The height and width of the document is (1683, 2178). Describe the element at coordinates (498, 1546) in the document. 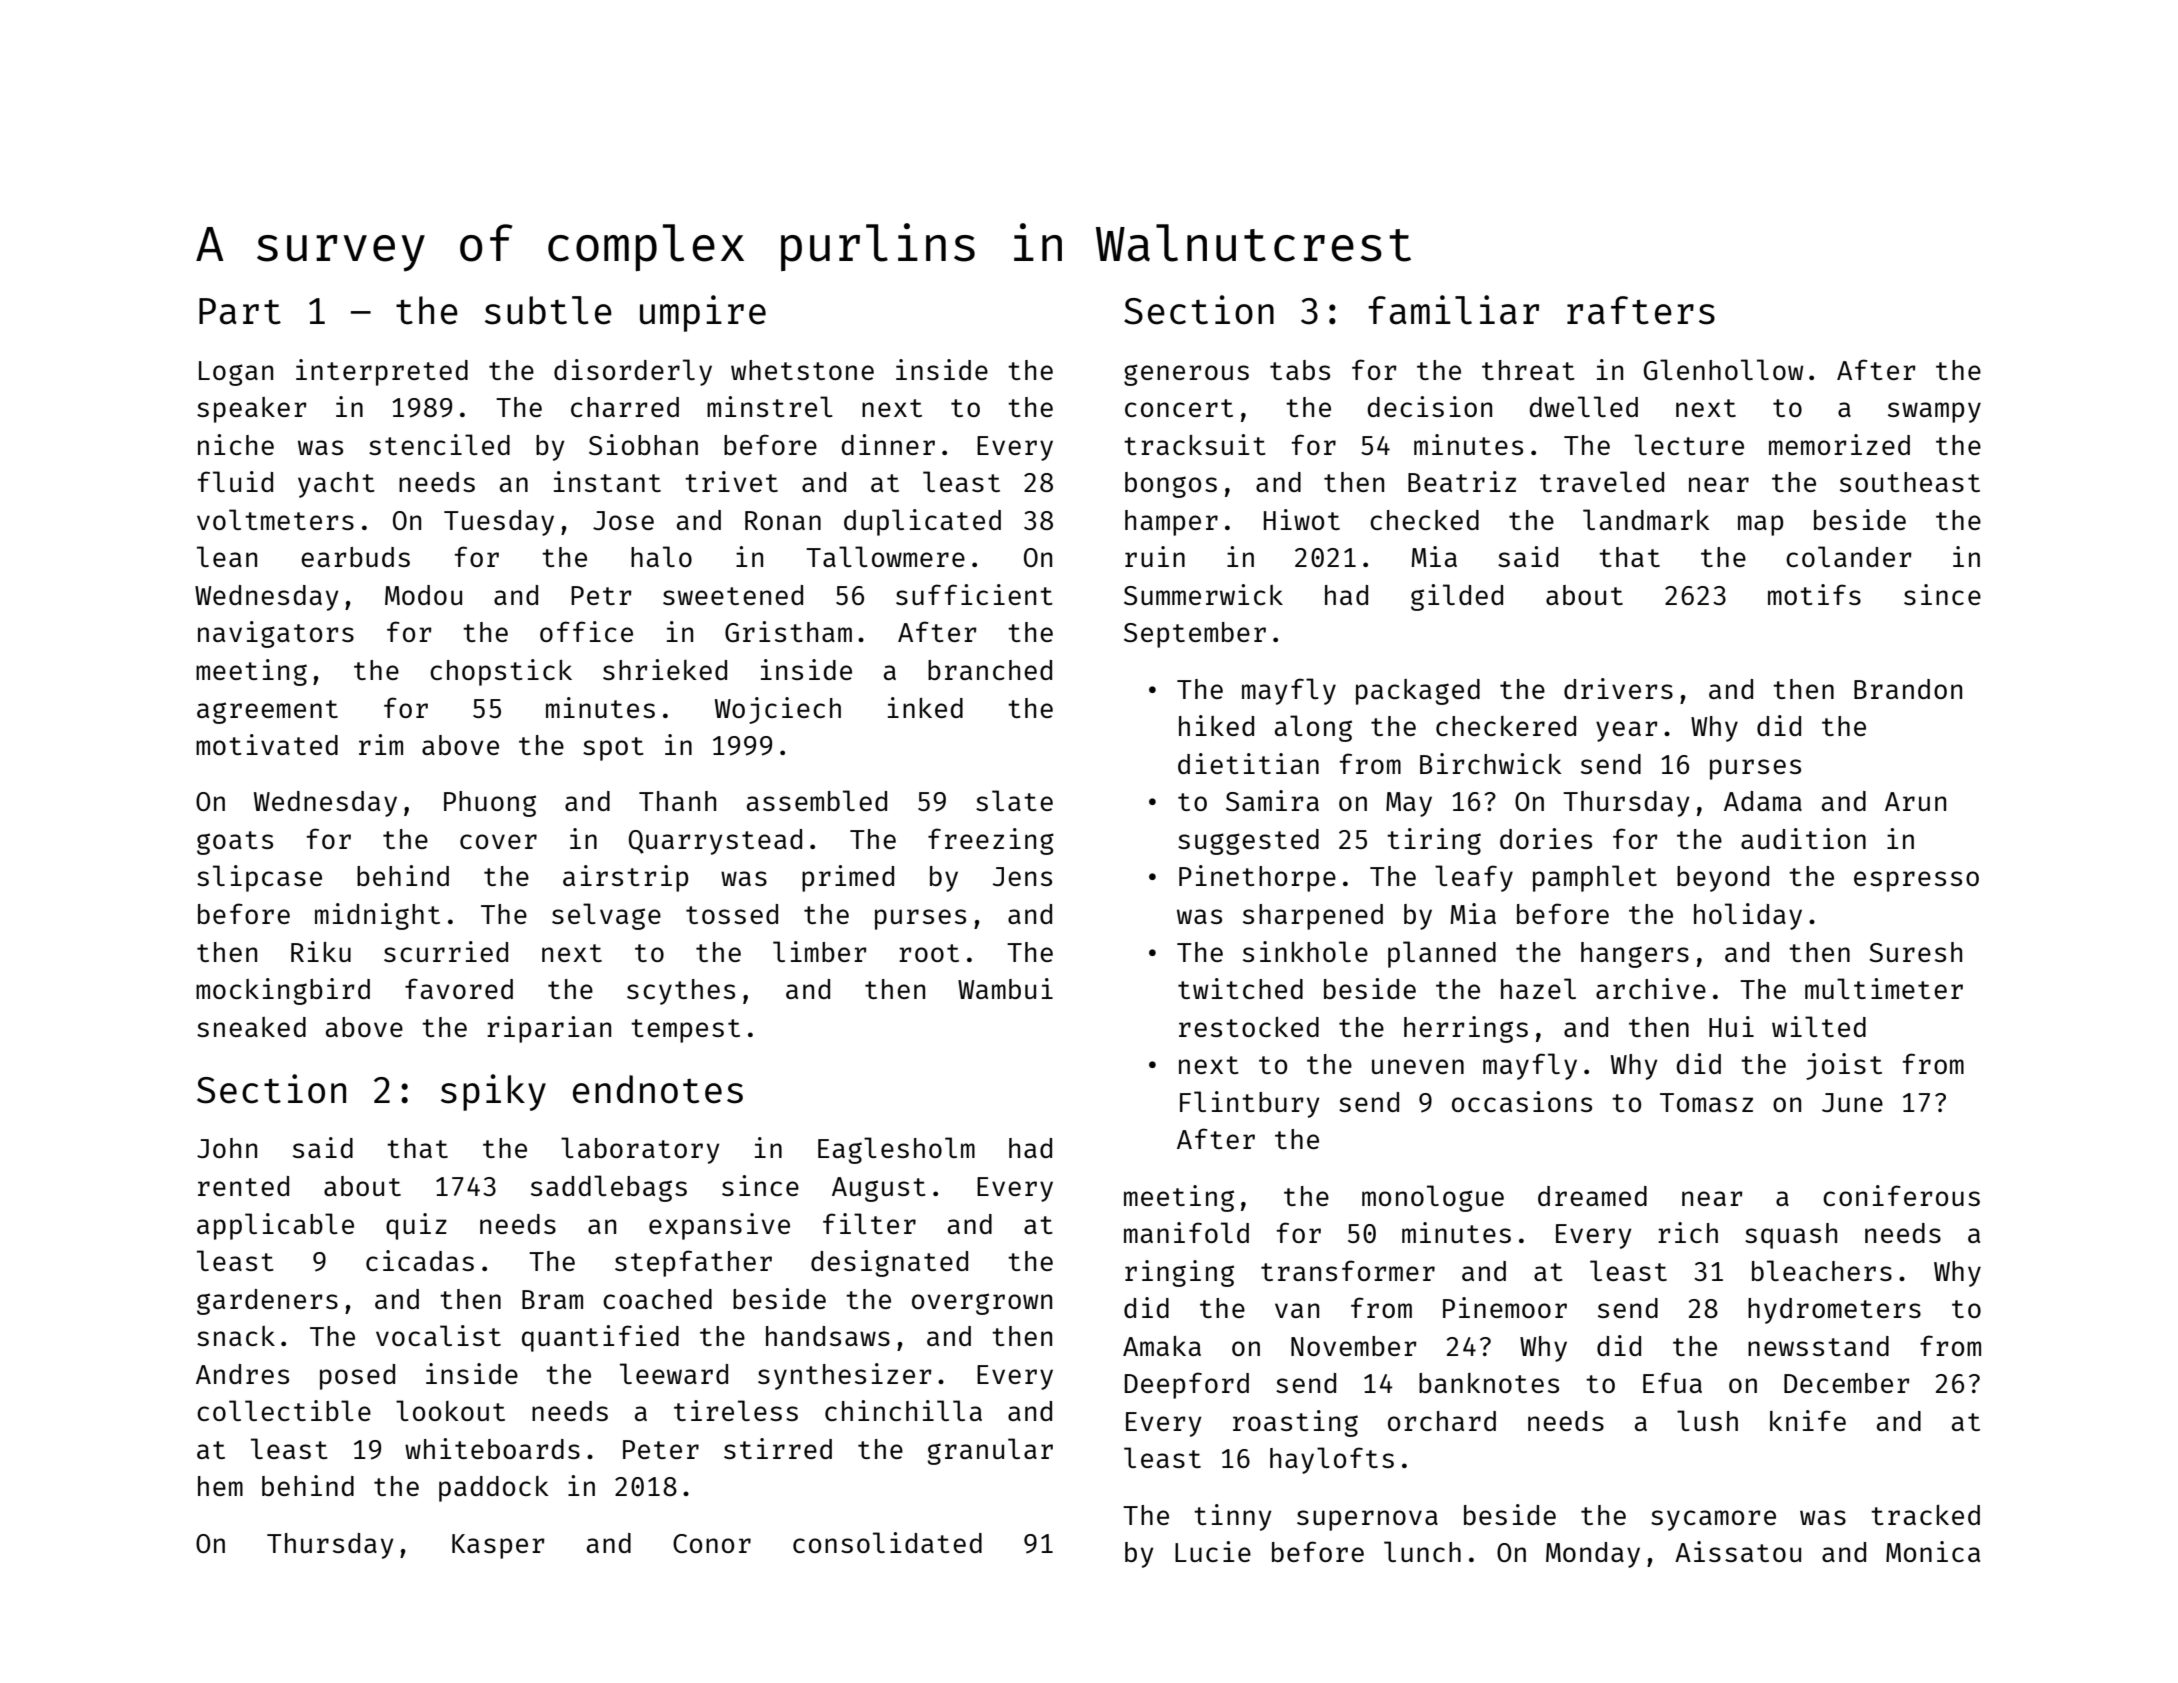

I see `Kasper` at that location.
